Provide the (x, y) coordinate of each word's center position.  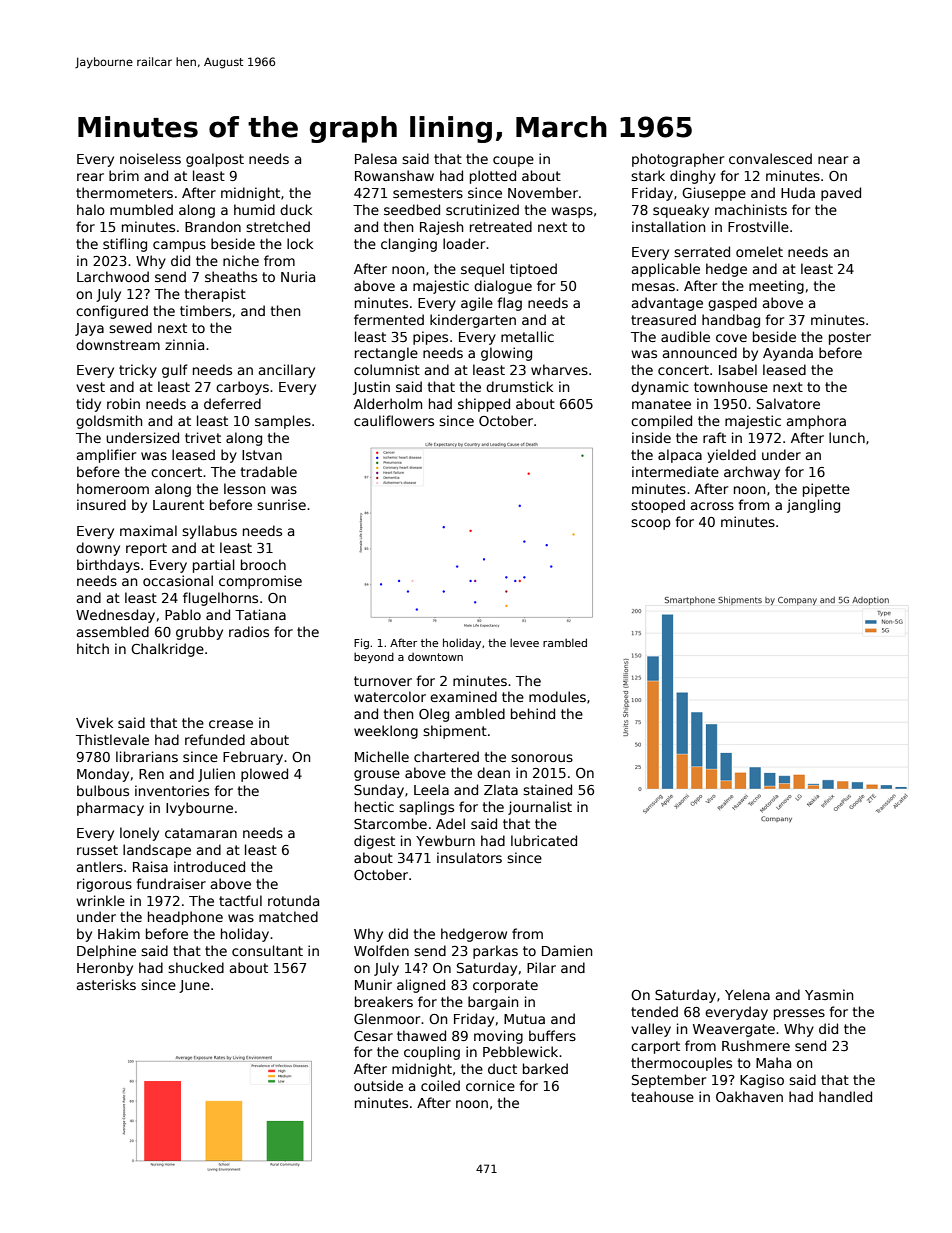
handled (845, 1096)
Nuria (298, 276)
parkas (495, 952)
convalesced (770, 158)
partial (214, 566)
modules (557, 696)
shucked (196, 967)
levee (524, 643)
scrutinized (482, 209)
